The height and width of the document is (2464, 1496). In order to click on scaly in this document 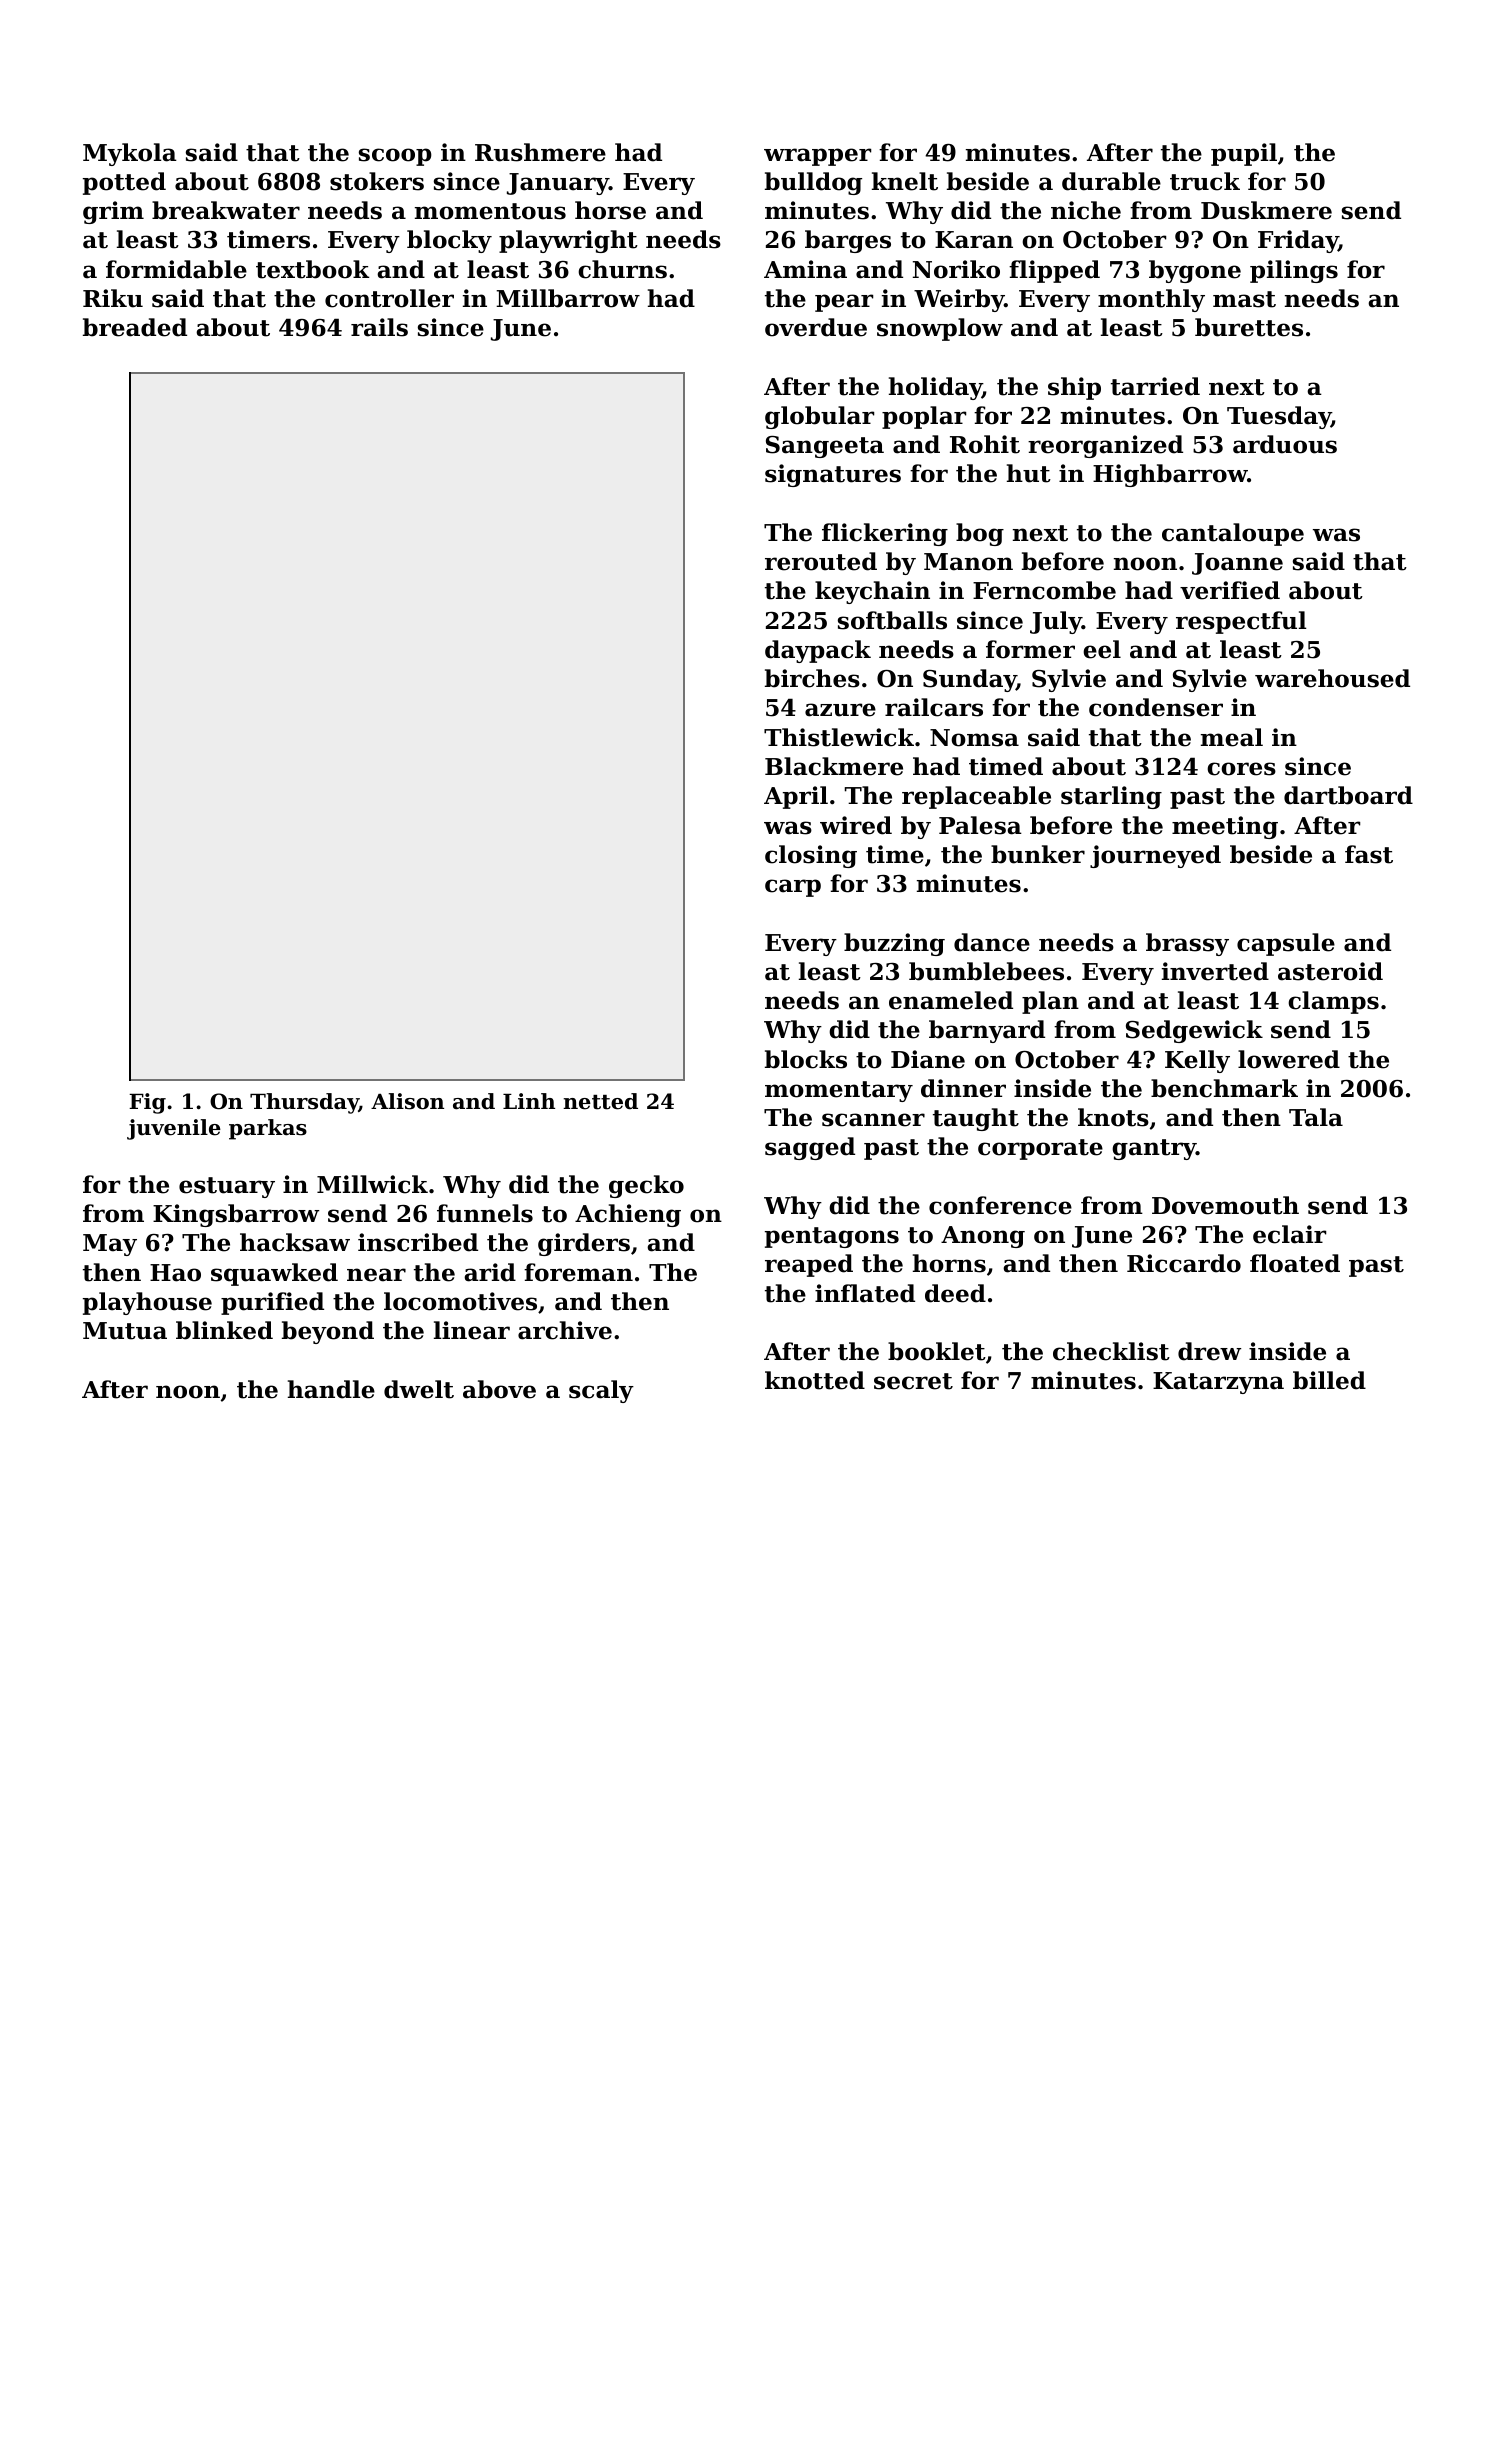, I will do `click(601, 1391)`.
